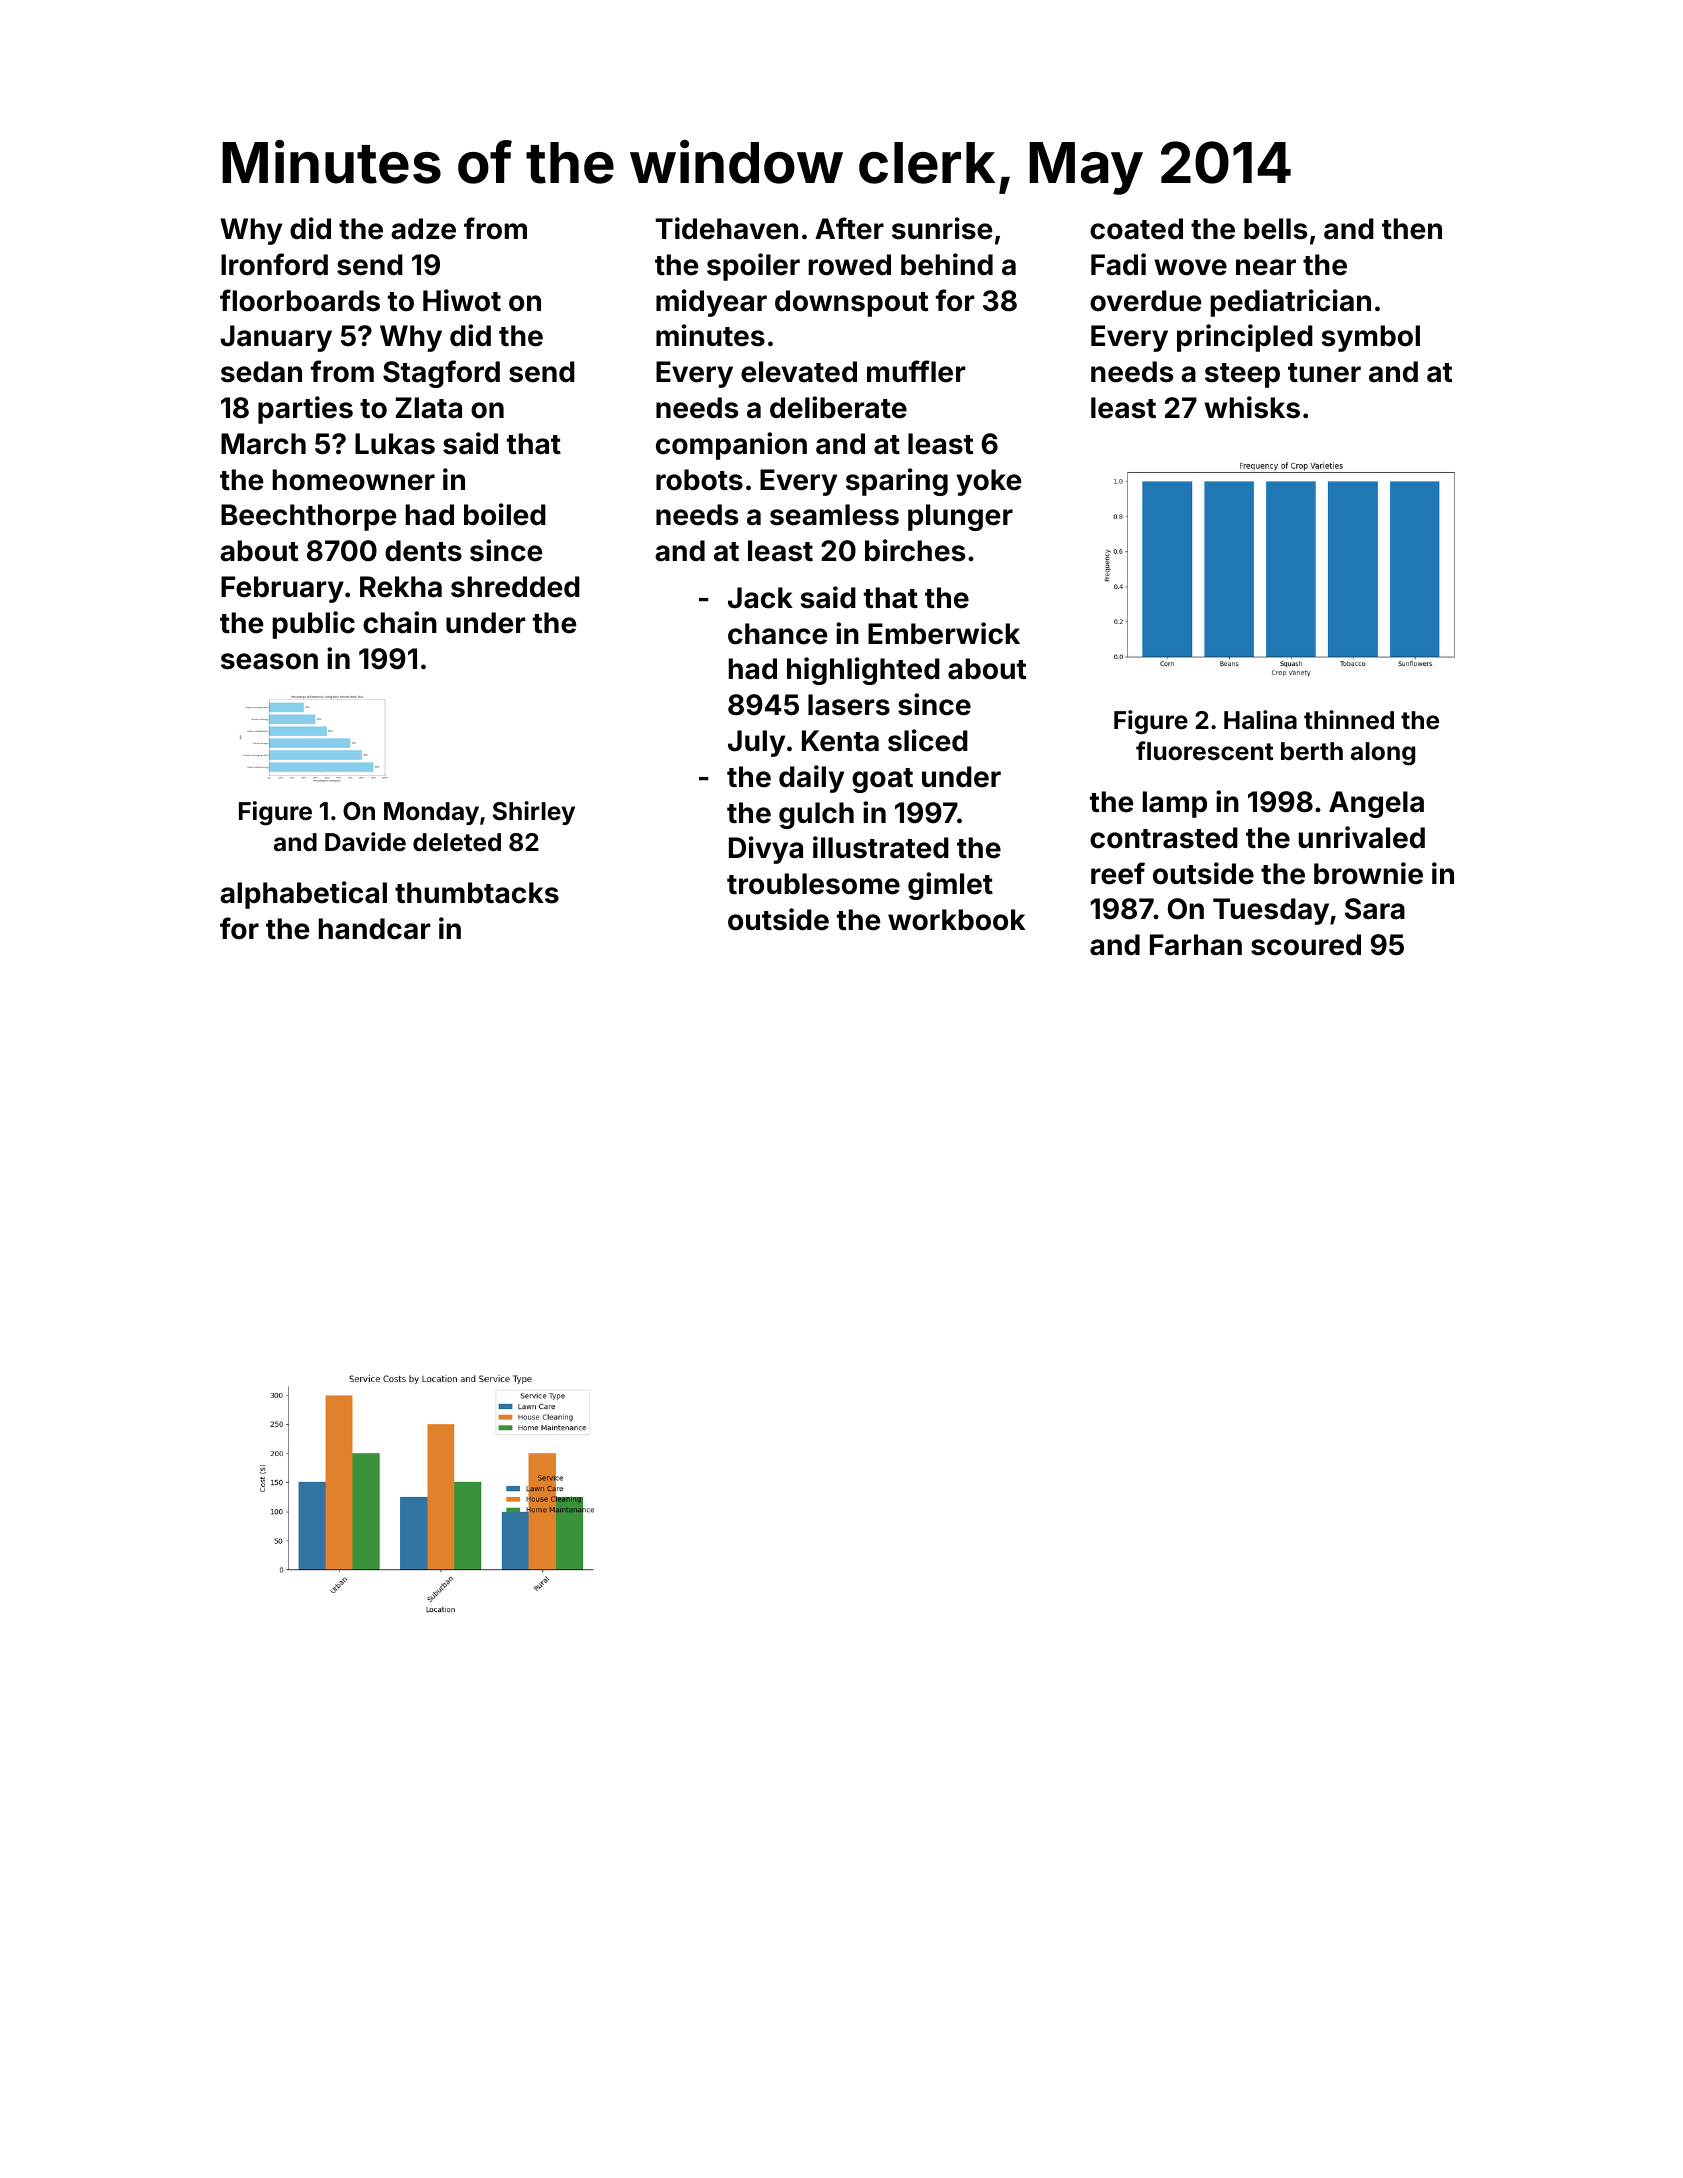 The width and height of the page is (1683, 2178). Describe the element at coordinates (777, 634) in the page. I see `chance` at that location.
